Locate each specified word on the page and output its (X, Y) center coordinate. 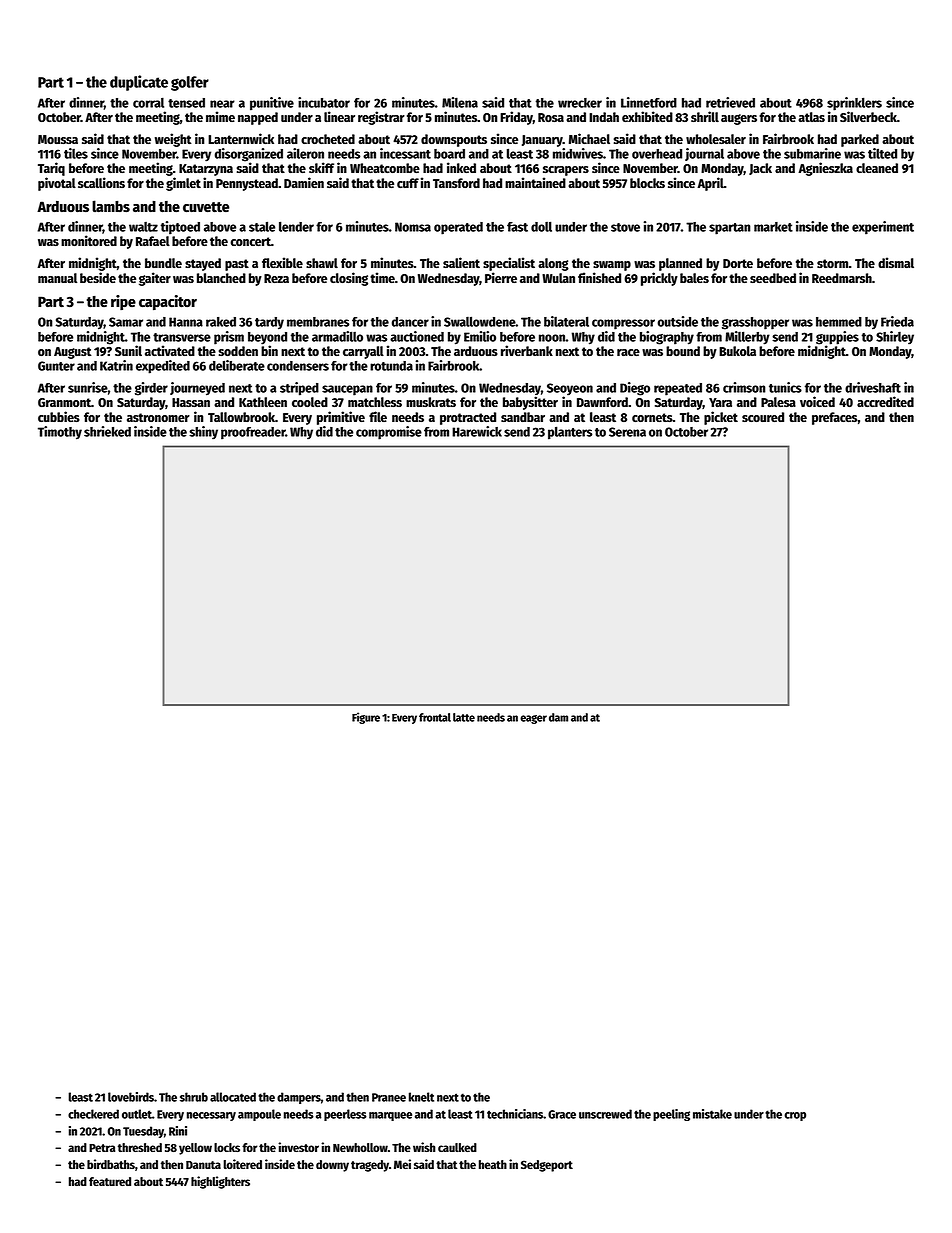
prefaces (835, 418)
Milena (460, 102)
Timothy (60, 433)
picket (721, 418)
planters (570, 433)
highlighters (220, 1182)
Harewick (477, 431)
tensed (186, 103)
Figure (366, 718)
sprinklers (854, 104)
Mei (402, 1164)
